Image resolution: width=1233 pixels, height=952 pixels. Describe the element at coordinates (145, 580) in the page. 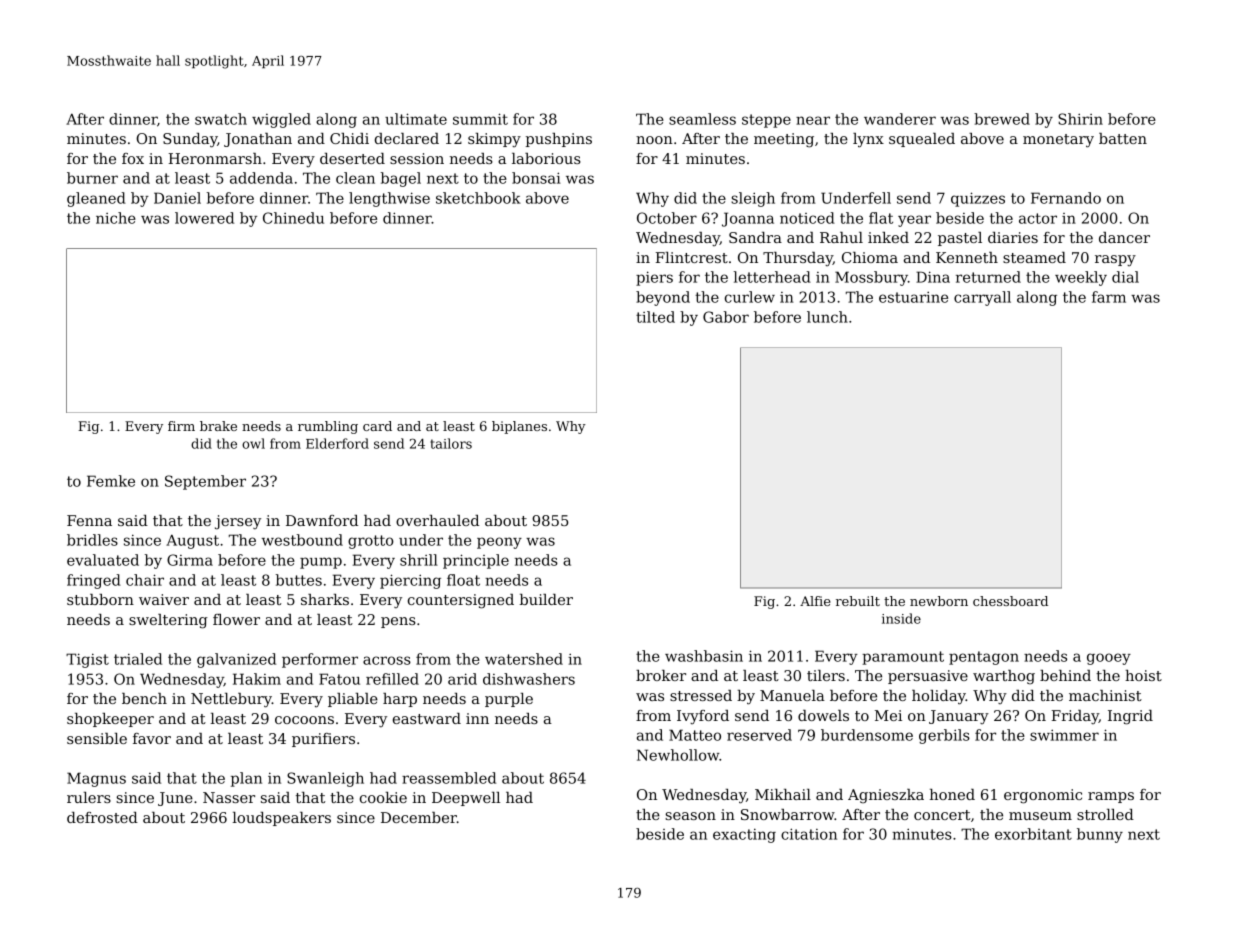

I see `chair` at that location.
